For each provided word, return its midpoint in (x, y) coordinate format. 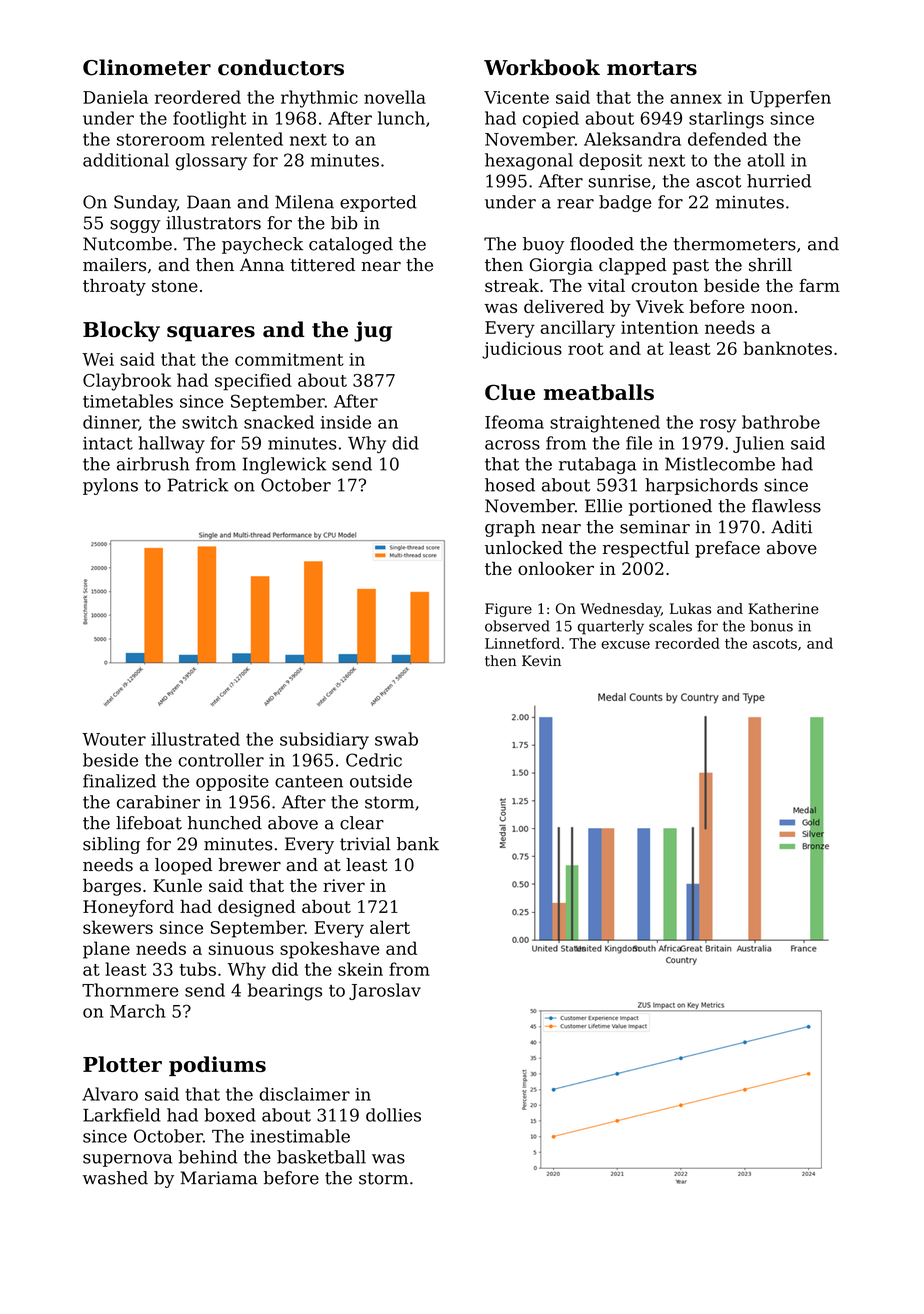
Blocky (121, 331)
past (691, 267)
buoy (543, 245)
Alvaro (110, 1094)
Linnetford (522, 643)
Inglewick (284, 465)
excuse (625, 645)
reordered (198, 97)
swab (396, 739)
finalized (119, 781)
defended (727, 139)
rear (575, 204)
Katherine (783, 608)
